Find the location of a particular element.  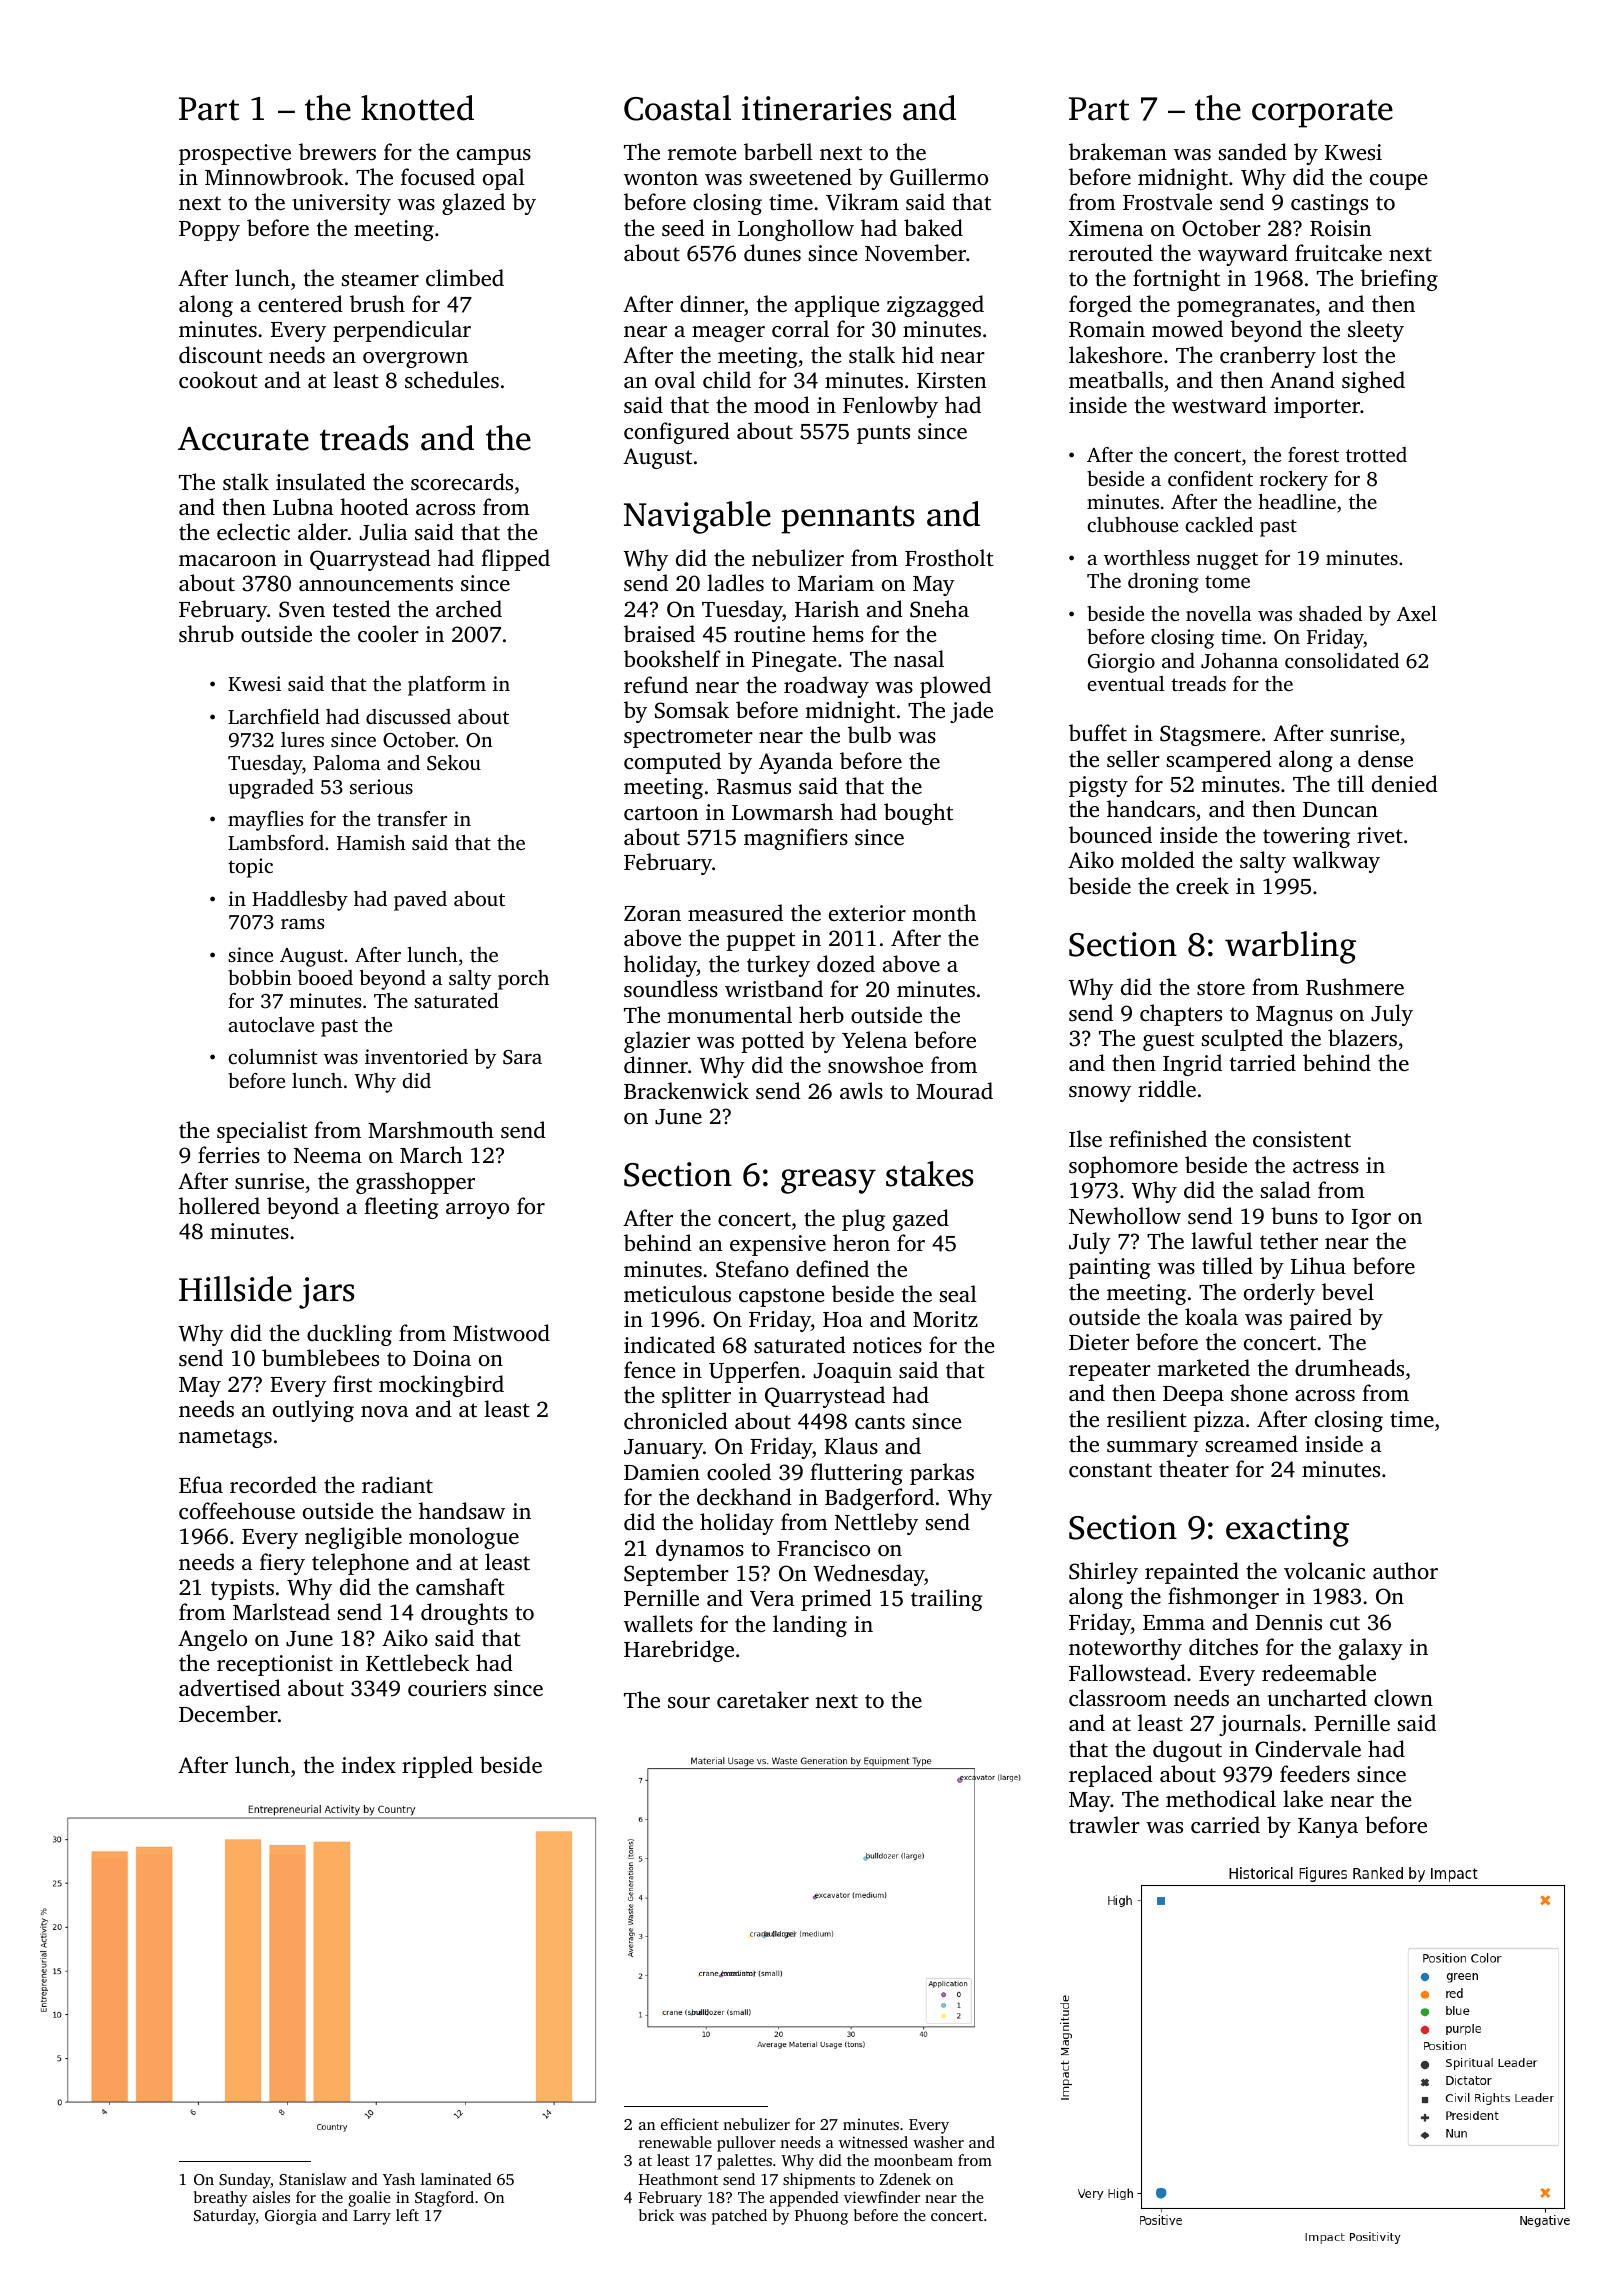

Stefano is located at coordinates (752, 1269).
